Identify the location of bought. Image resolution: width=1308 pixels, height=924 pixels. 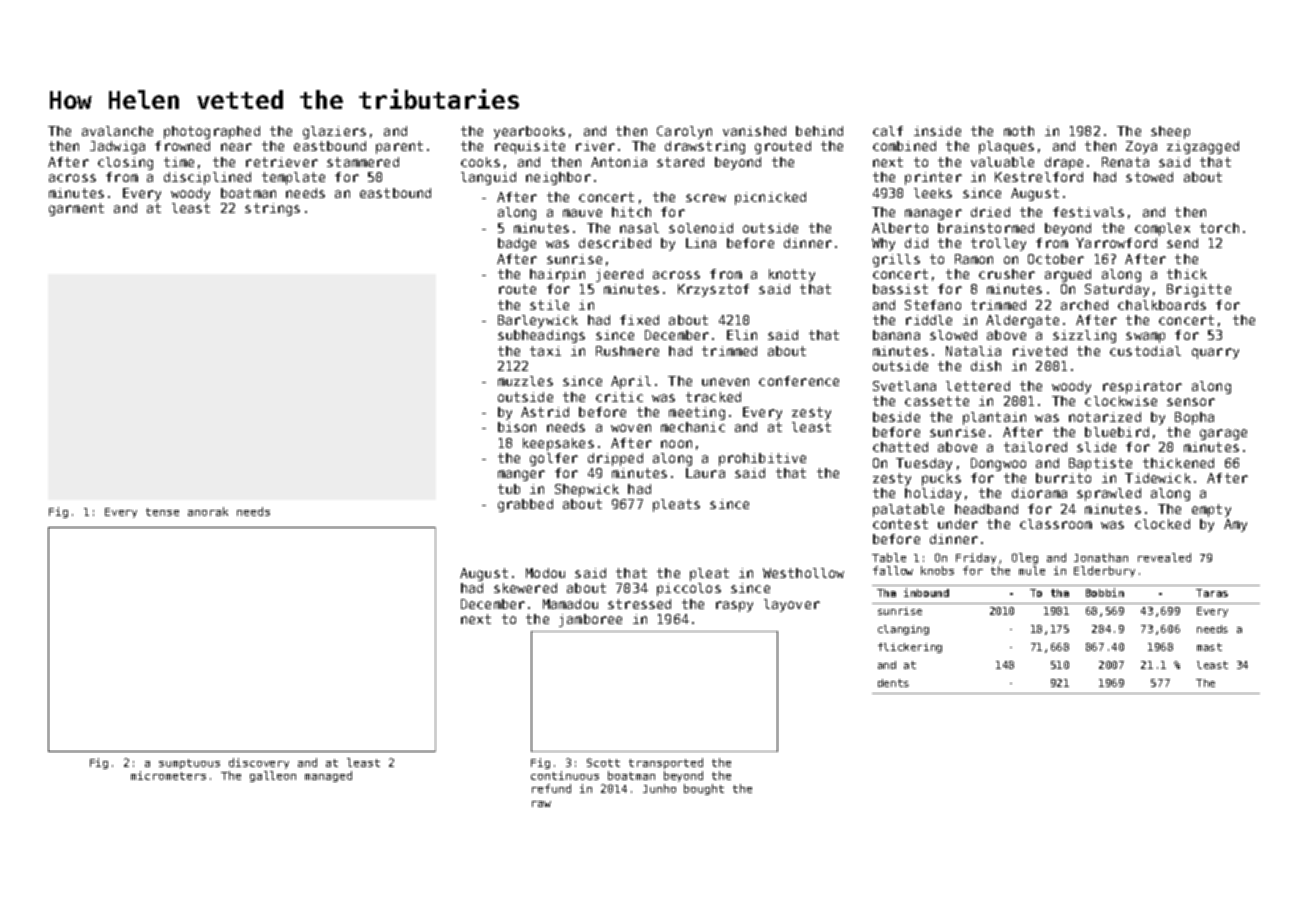
(704, 789).
